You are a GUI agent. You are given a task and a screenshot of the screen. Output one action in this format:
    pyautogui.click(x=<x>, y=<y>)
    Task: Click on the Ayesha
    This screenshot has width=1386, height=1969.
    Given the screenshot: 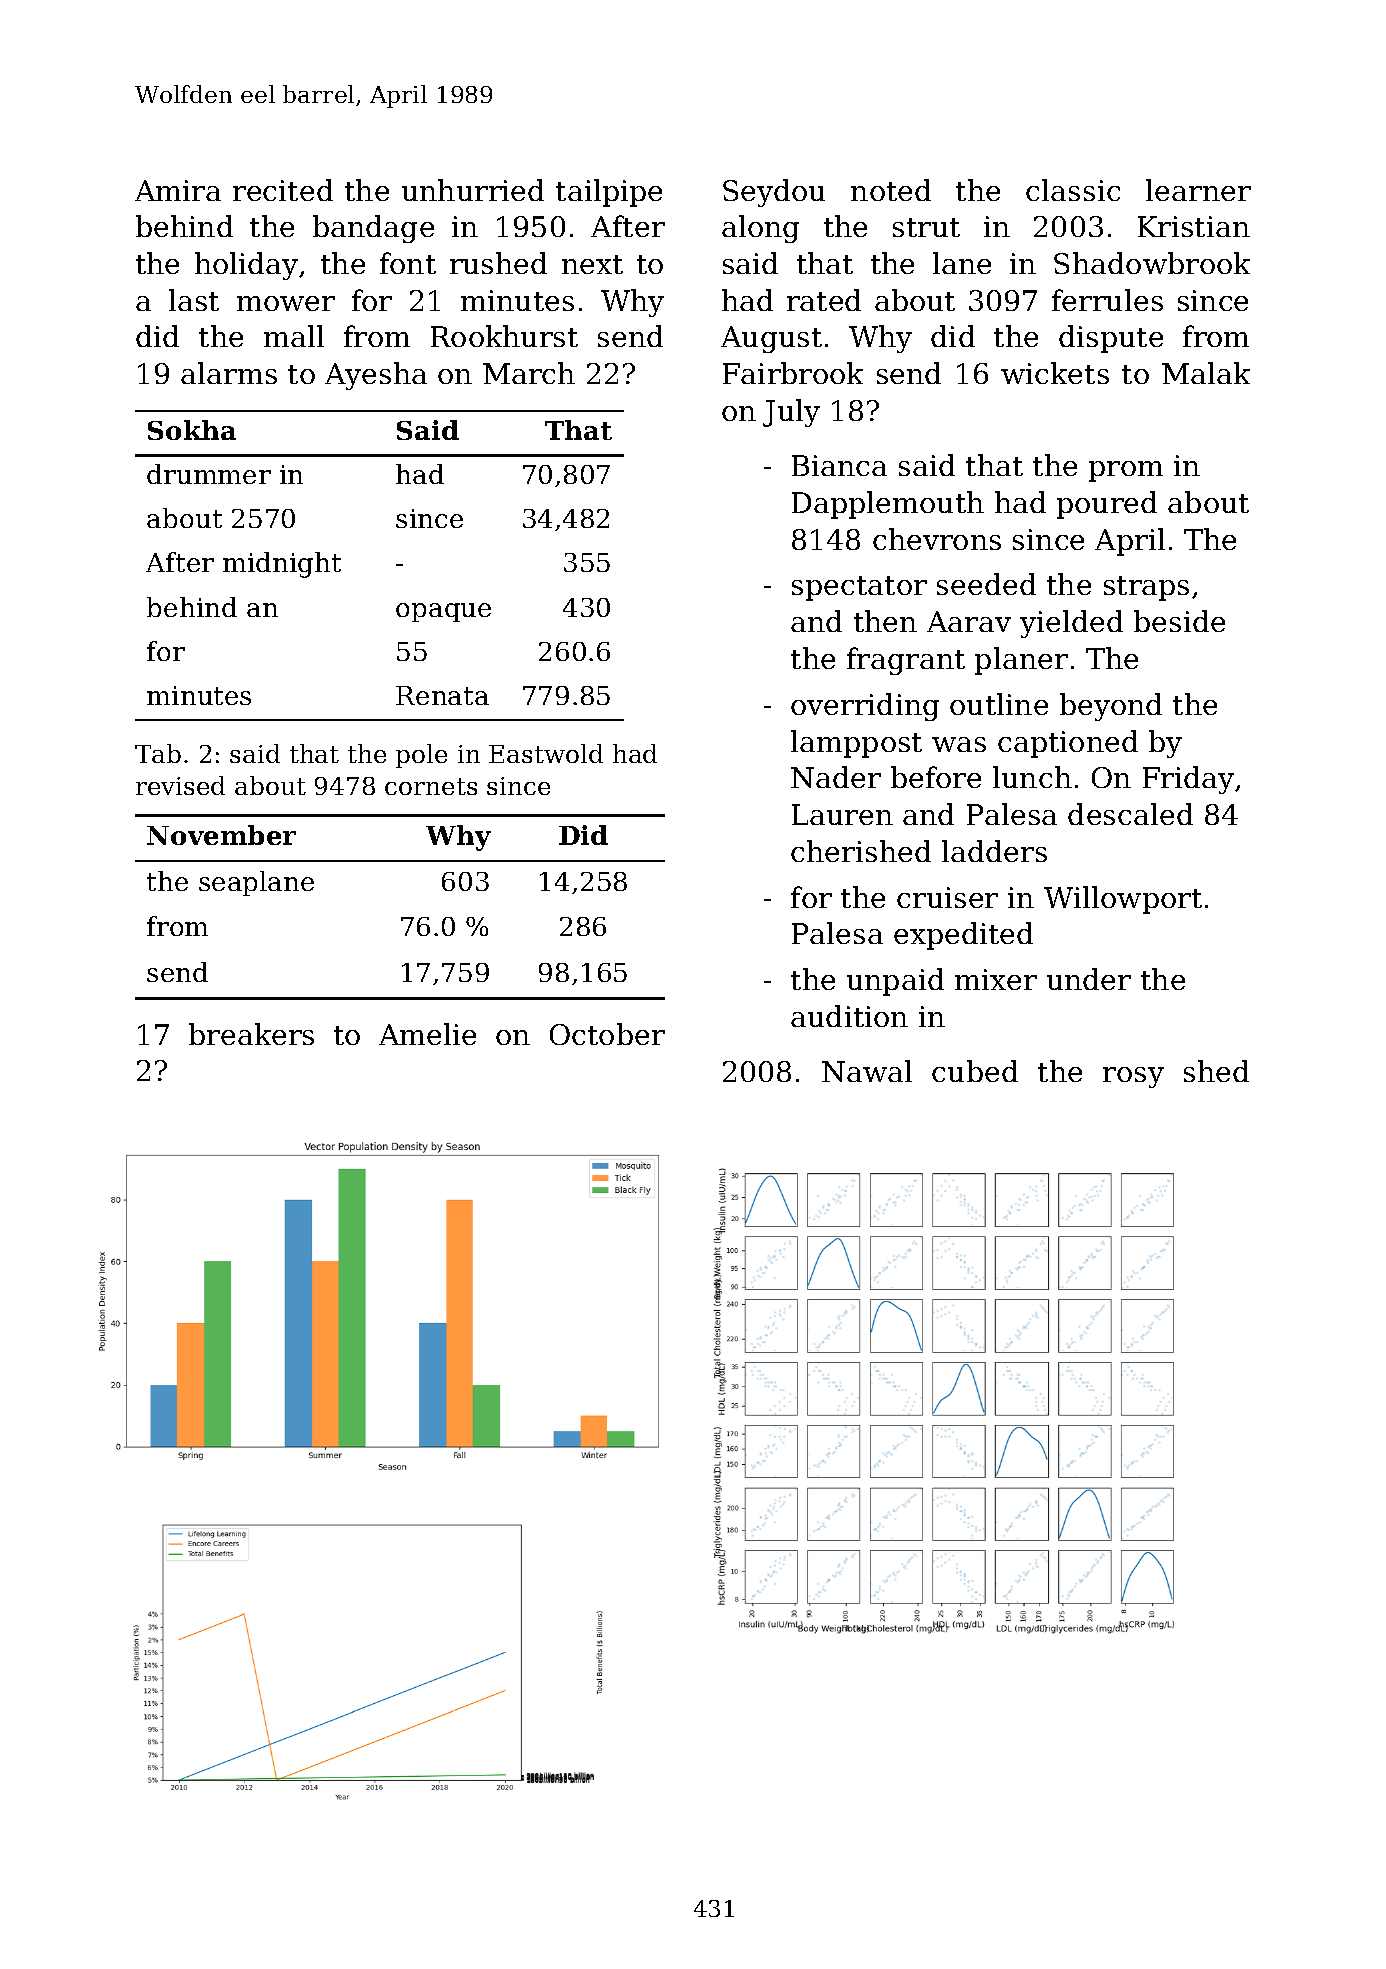 What is the action you would take?
    pyautogui.click(x=376, y=376)
